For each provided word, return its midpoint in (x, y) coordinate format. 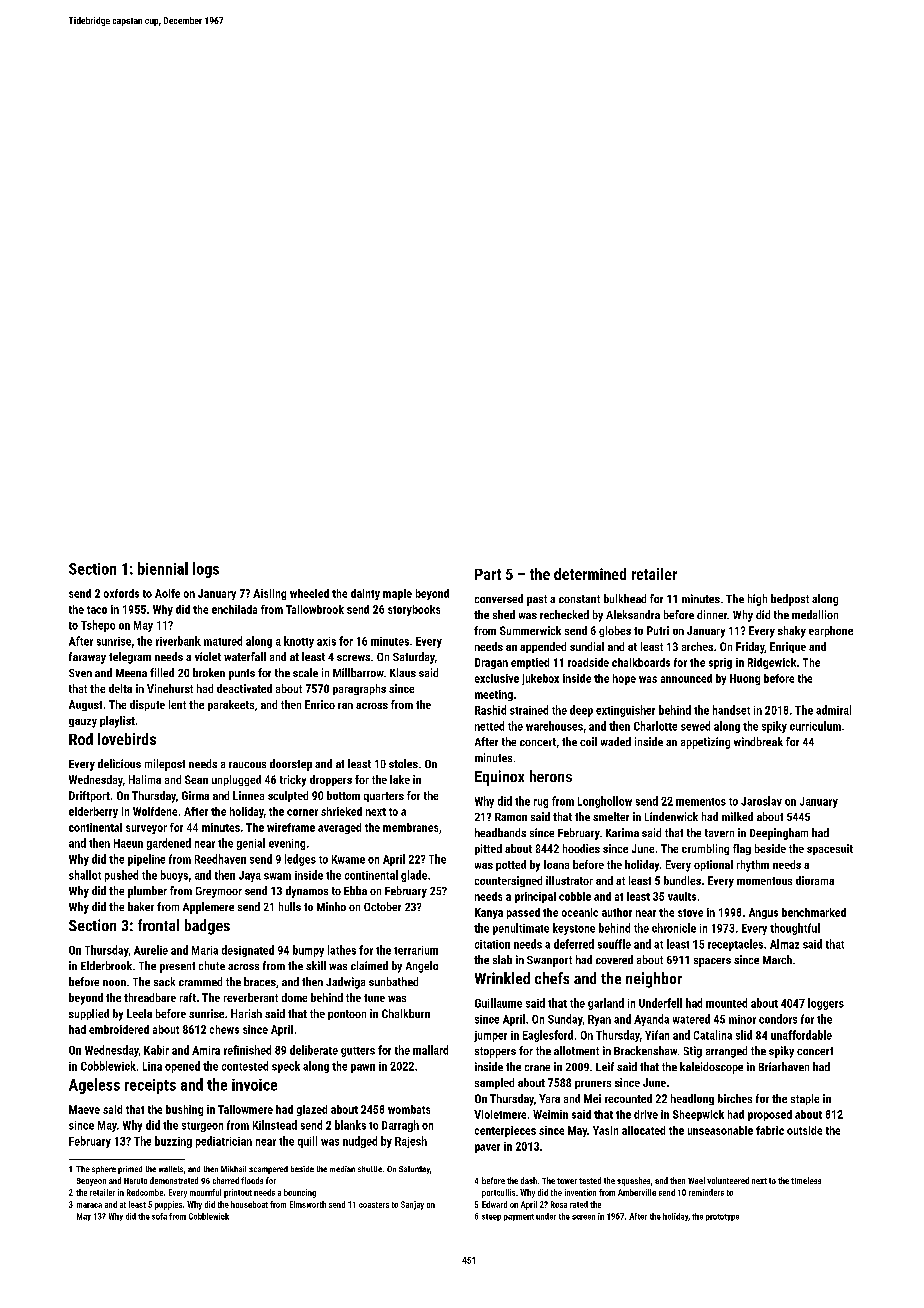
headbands (500, 832)
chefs (552, 978)
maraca (89, 1205)
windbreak (758, 741)
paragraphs (359, 689)
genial (251, 844)
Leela (139, 1013)
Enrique (788, 647)
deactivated (244, 688)
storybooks (414, 610)
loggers (826, 1004)
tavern (719, 833)
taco (97, 610)
